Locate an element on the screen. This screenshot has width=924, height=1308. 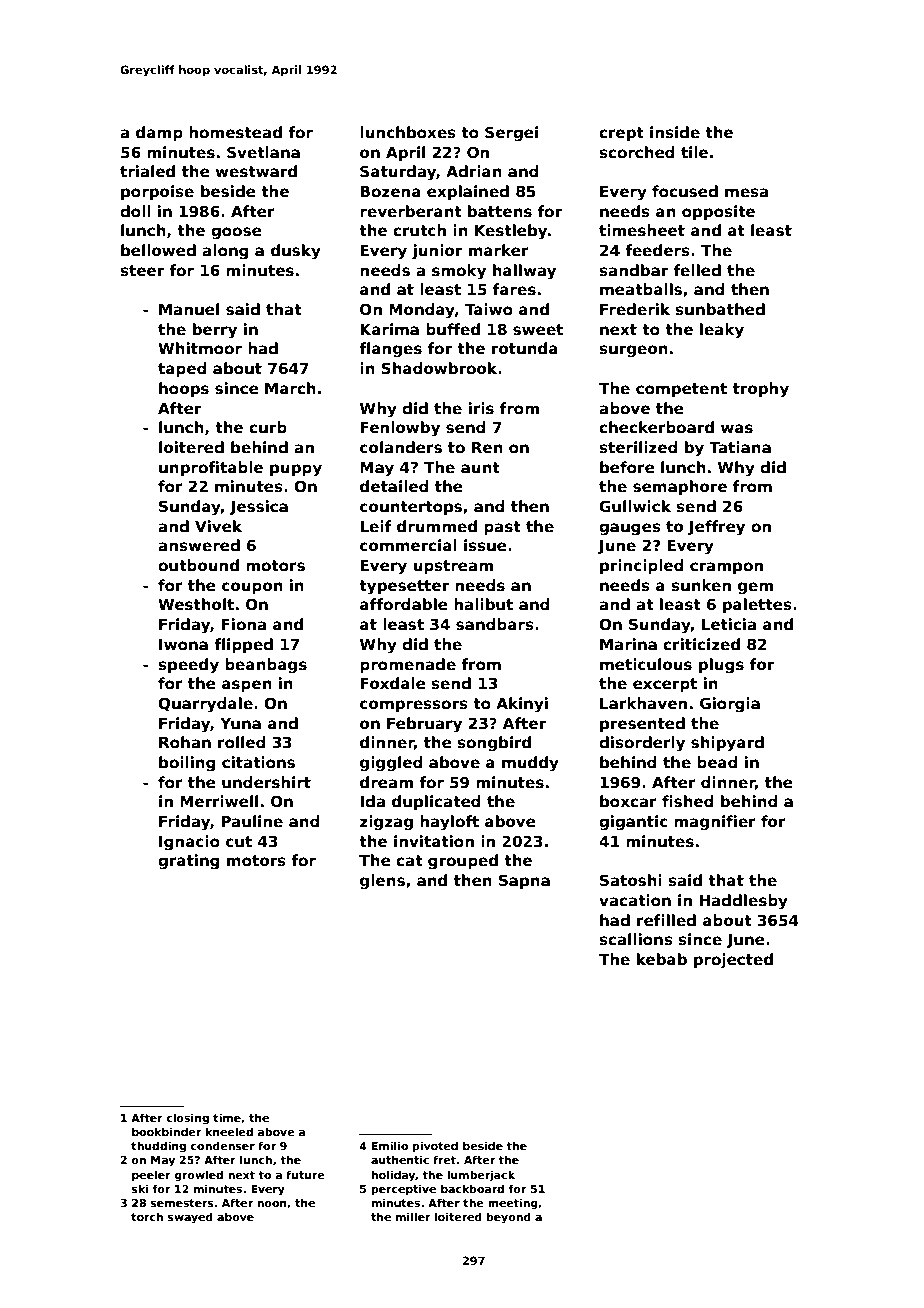
Karima is located at coordinates (389, 329).
